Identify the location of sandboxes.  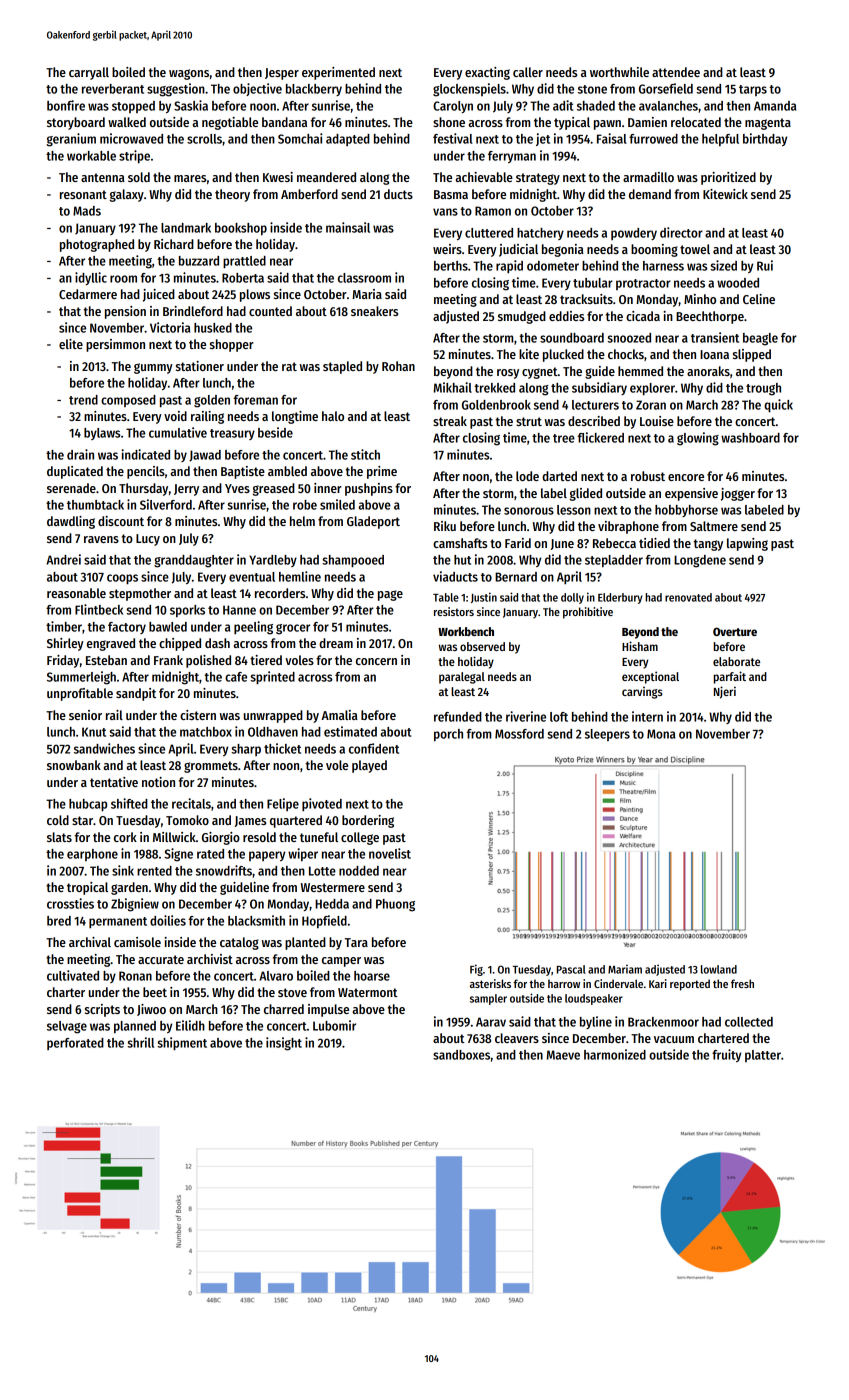
(461, 1055).
